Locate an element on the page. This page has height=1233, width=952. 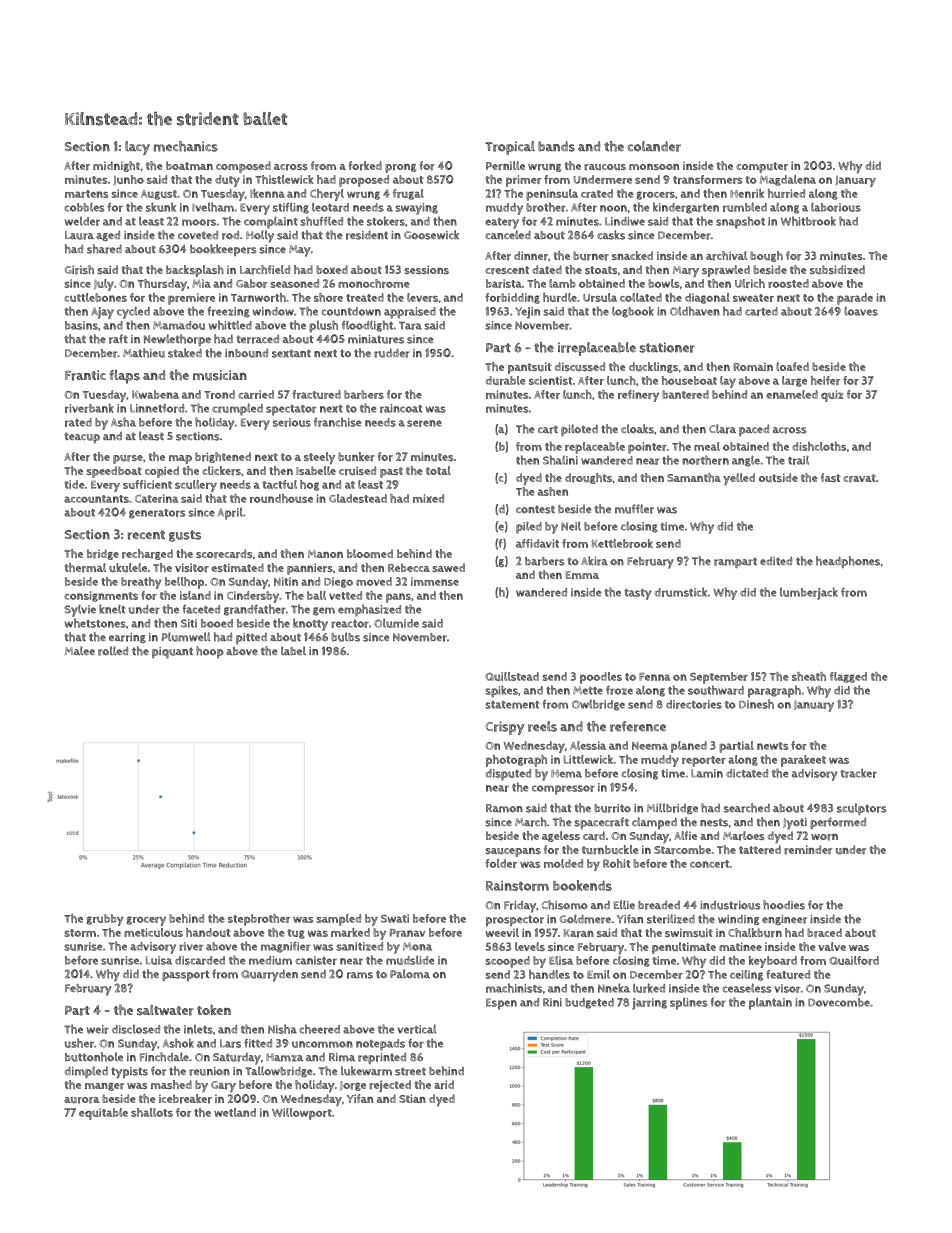
composed is located at coordinates (243, 167).
